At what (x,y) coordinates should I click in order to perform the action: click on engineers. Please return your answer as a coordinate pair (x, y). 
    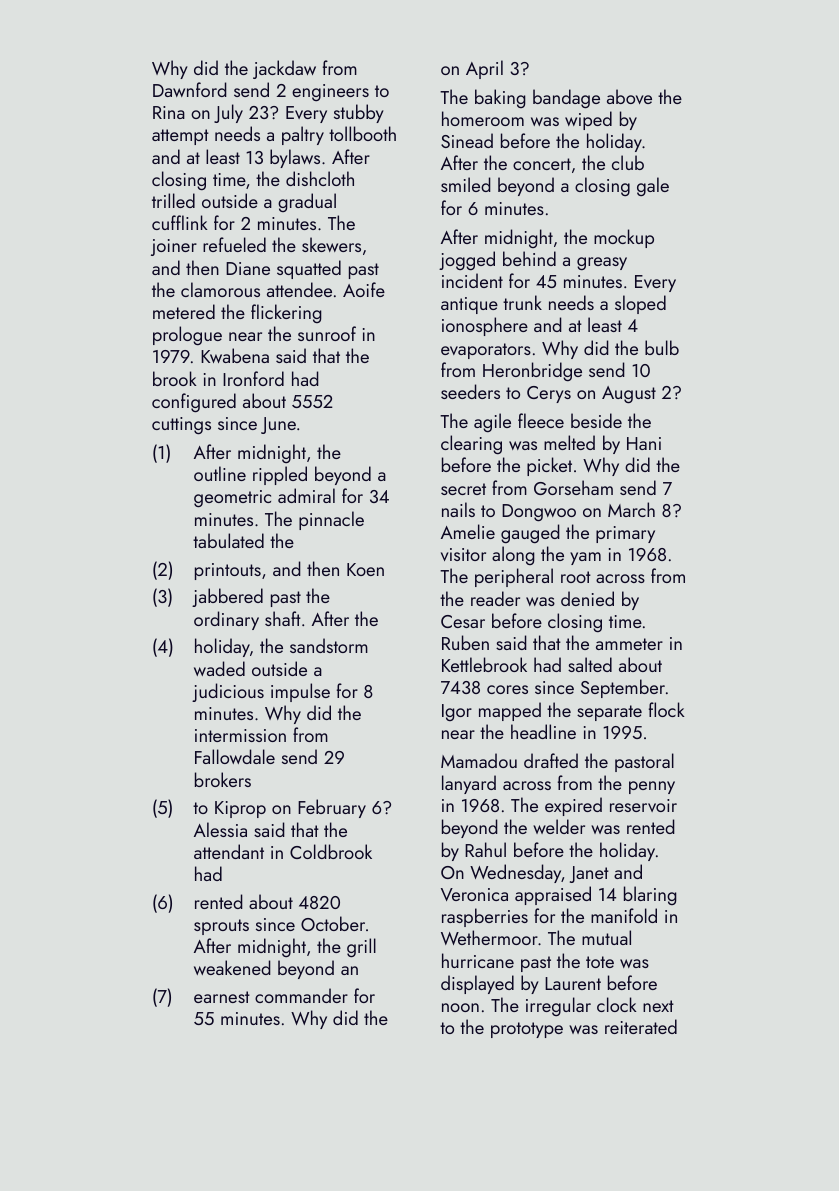
    Looking at the image, I should click on (330, 92).
